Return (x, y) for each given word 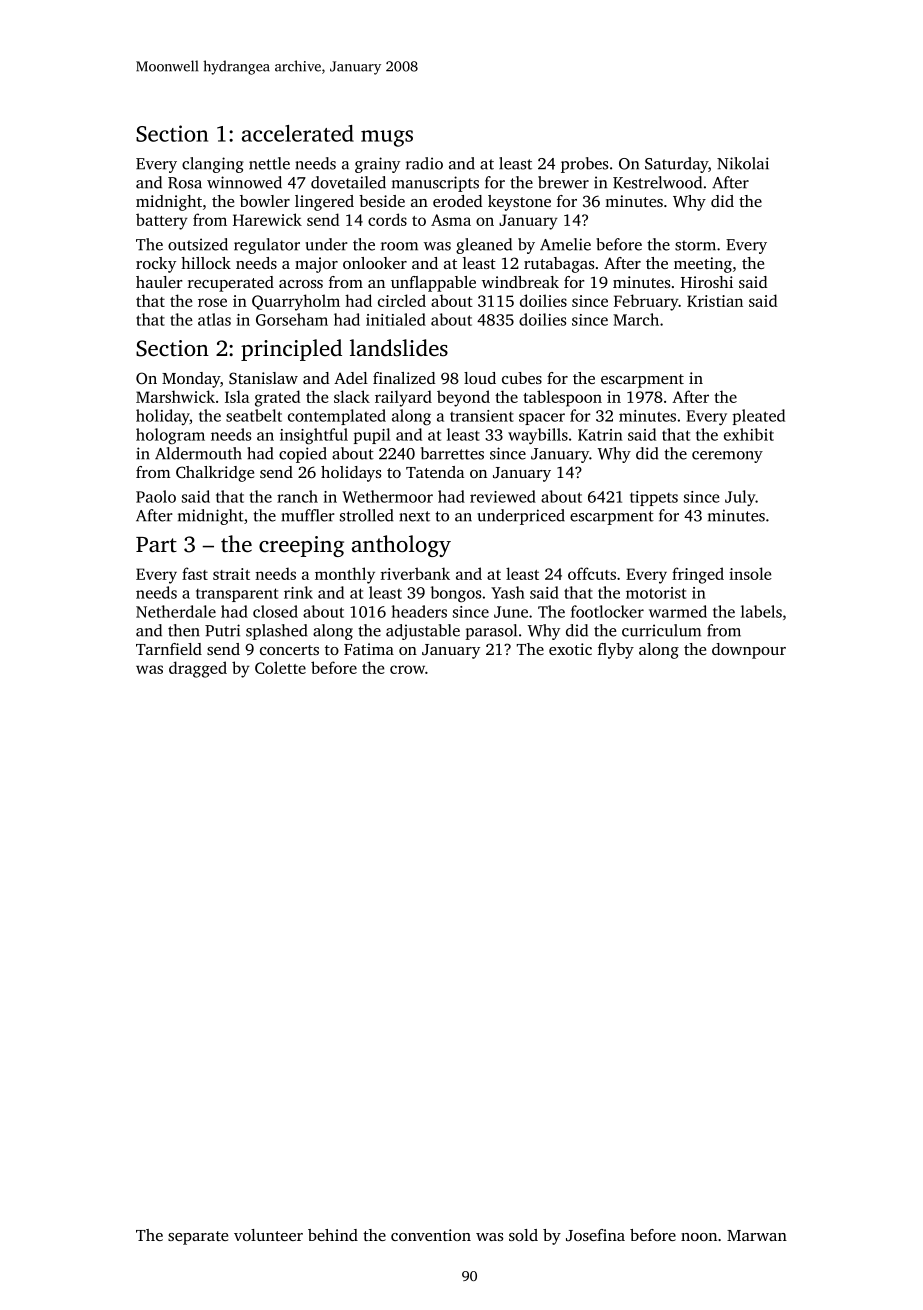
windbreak (520, 282)
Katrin (600, 435)
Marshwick (175, 396)
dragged (198, 669)
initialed (396, 319)
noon (699, 1237)
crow (407, 669)
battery (162, 221)
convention (431, 1235)
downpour (749, 651)
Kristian (715, 301)
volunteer (268, 1235)
